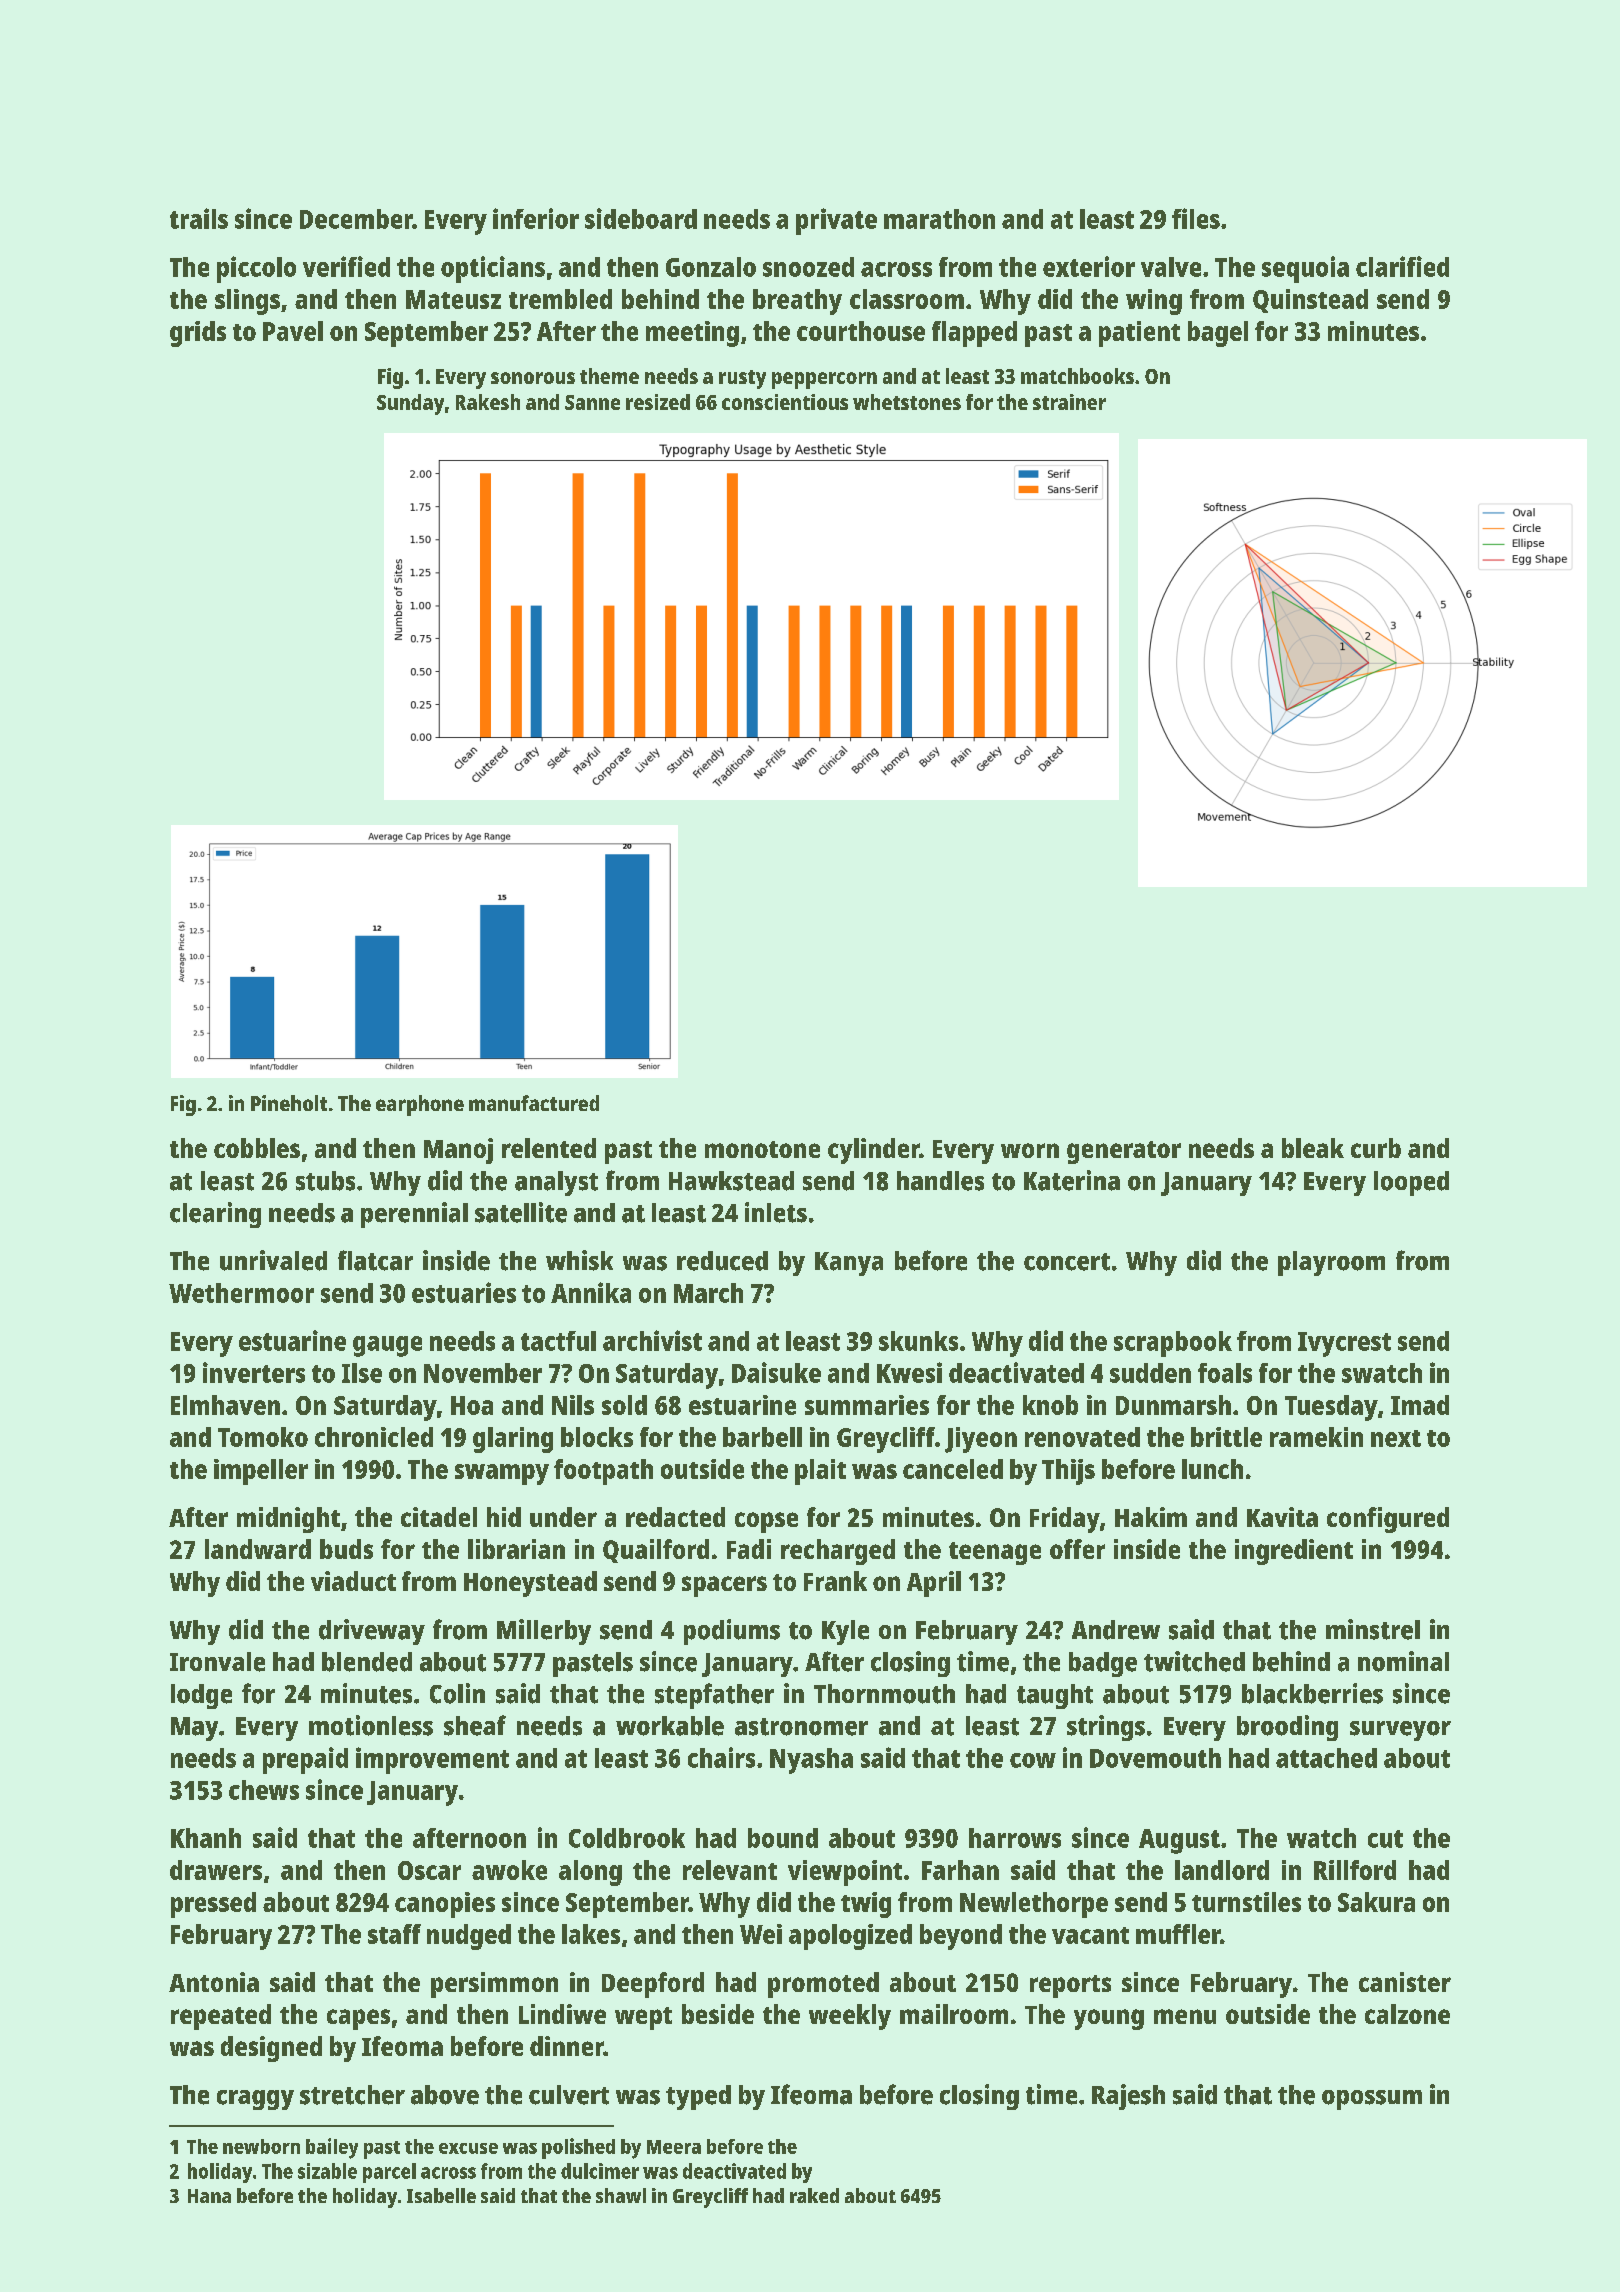  Describe the element at coordinates (776, 1372) in the screenshot. I see `Daisuke` at that location.
